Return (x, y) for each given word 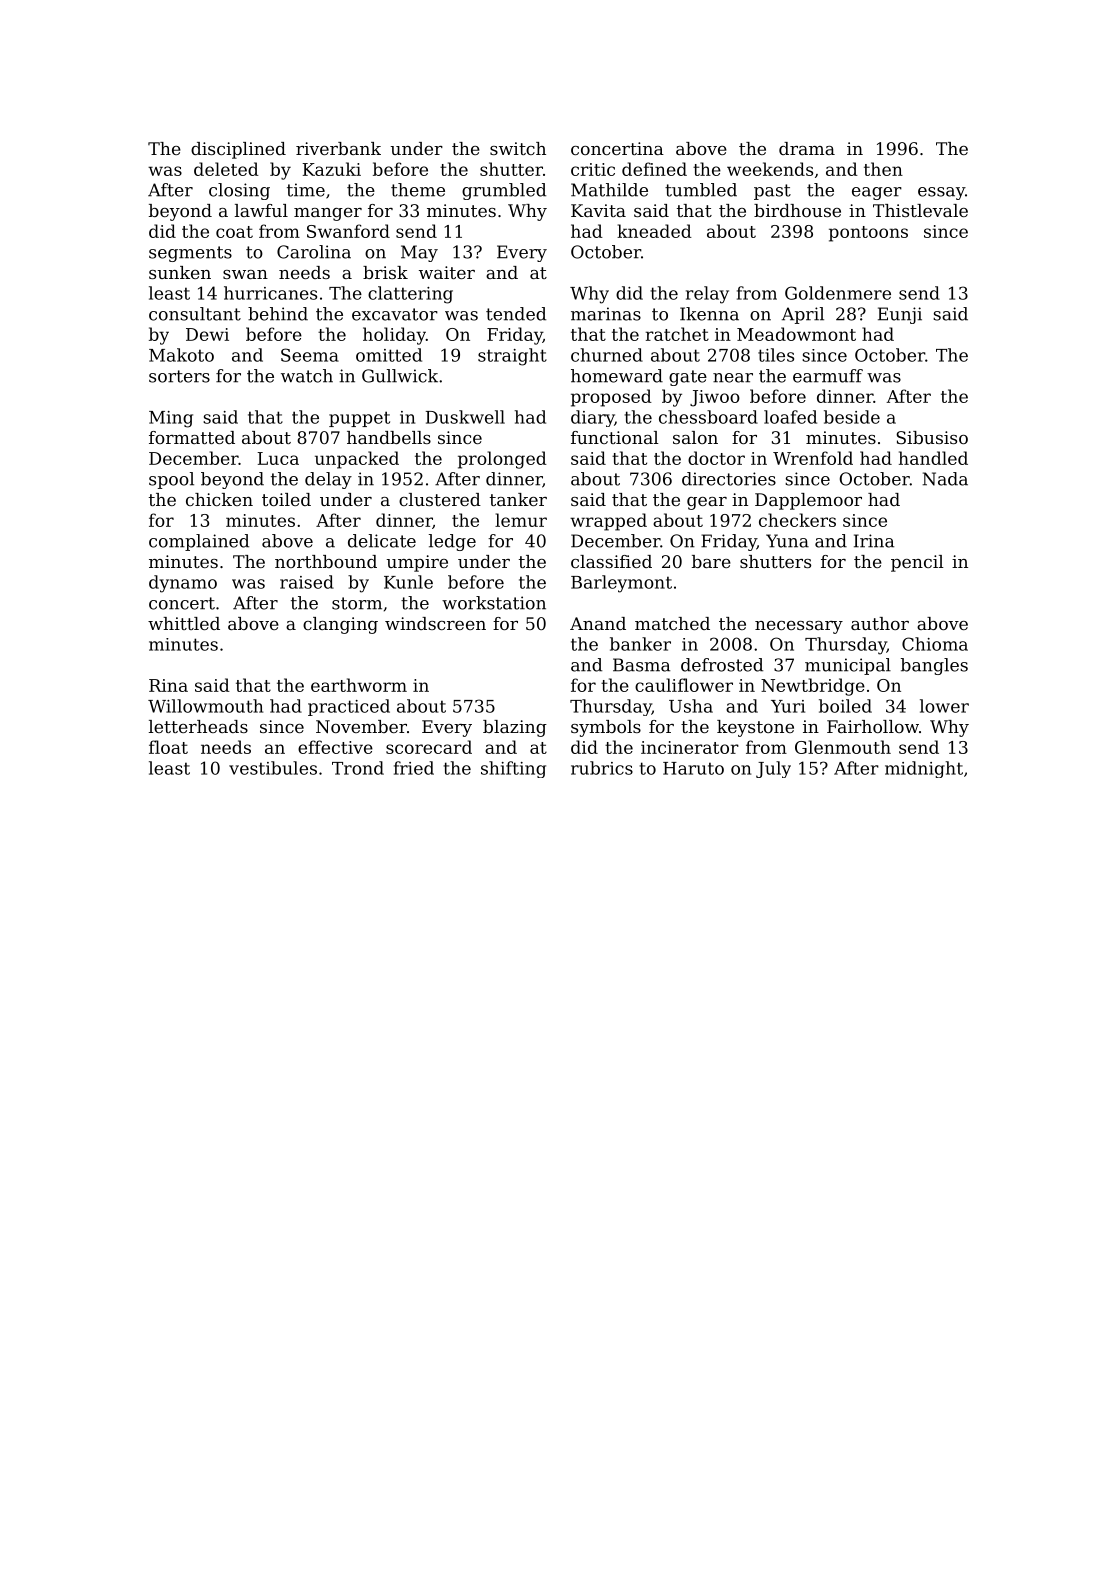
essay (941, 193)
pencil (917, 563)
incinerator (690, 747)
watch (307, 376)
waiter (447, 272)
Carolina (314, 252)
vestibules (273, 768)
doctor (716, 458)
